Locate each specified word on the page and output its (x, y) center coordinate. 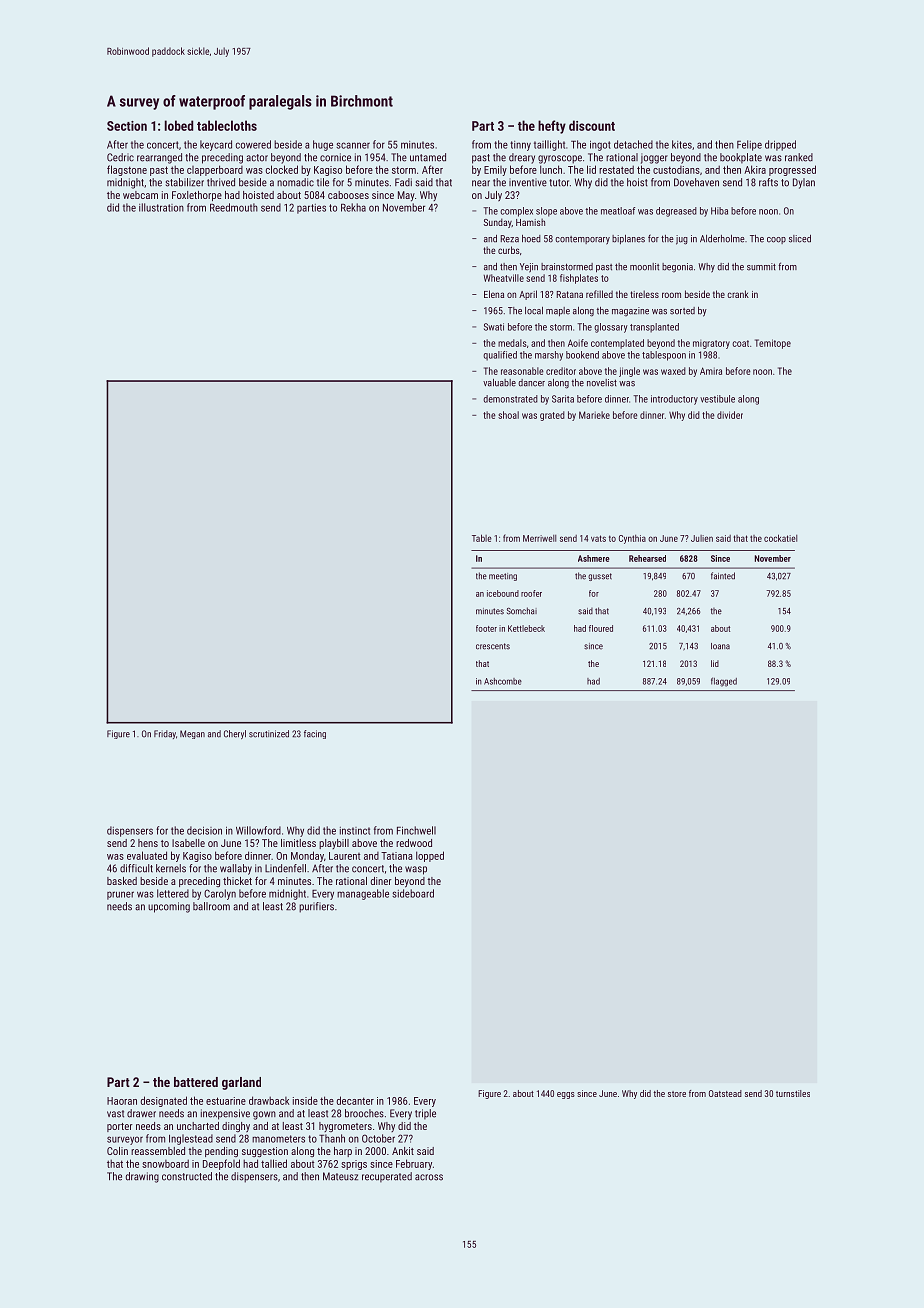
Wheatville (504, 278)
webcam (140, 195)
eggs (566, 1095)
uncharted (198, 1126)
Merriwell (539, 538)
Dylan (804, 183)
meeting (503, 577)
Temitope (773, 344)
